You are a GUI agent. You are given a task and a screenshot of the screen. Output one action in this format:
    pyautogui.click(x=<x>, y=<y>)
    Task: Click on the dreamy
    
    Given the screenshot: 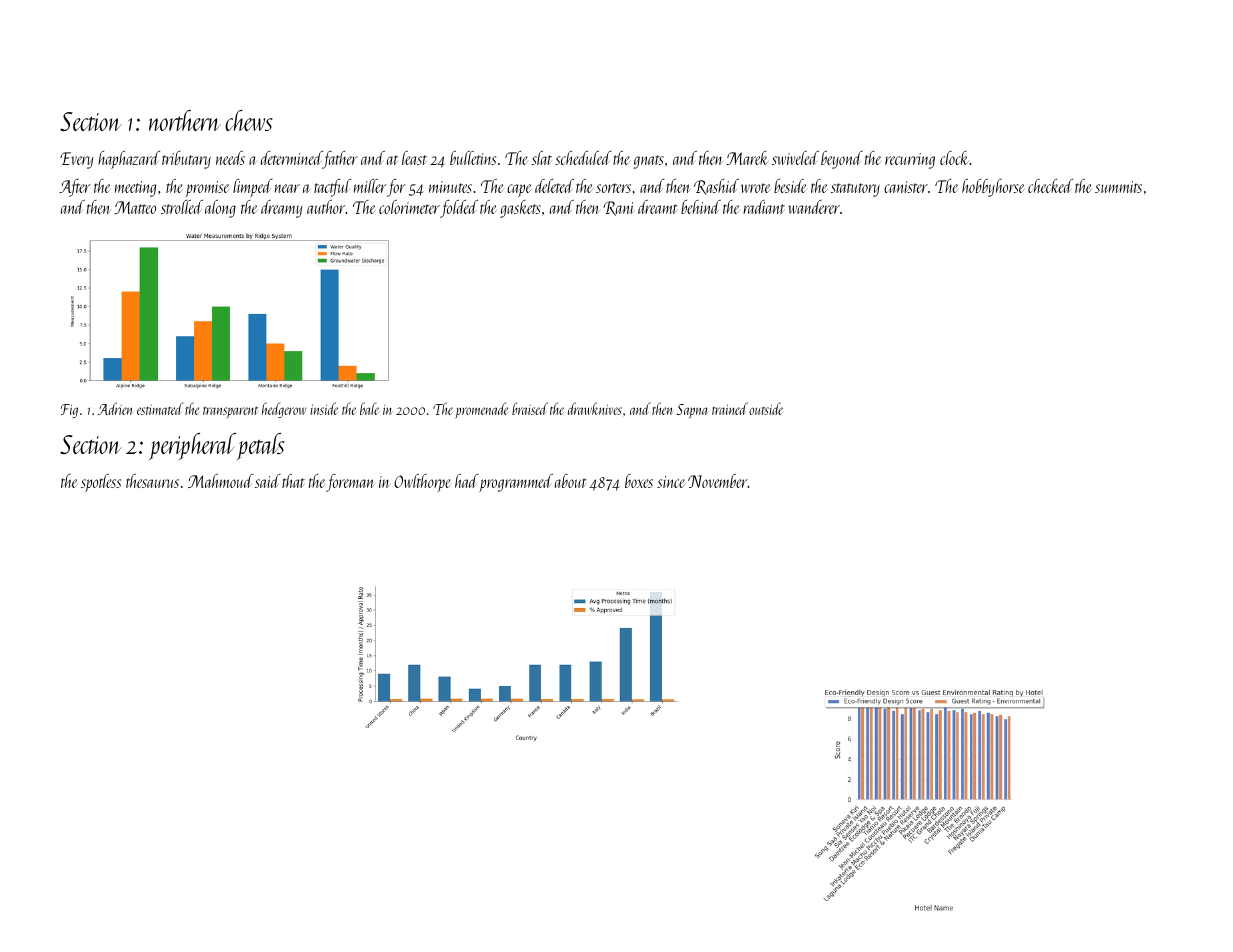 What is the action you would take?
    pyautogui.click(x=281, y=209)
